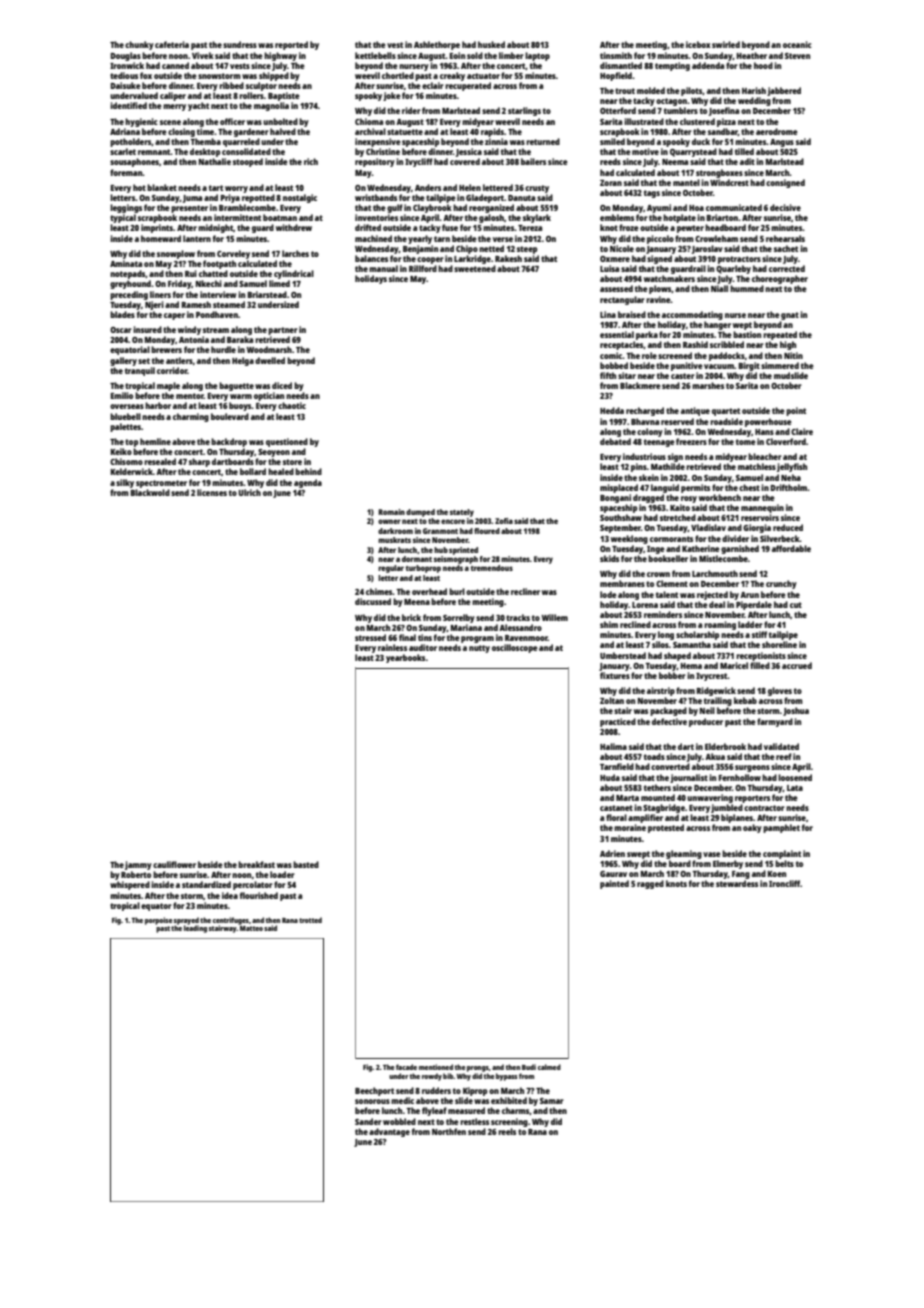  Describe the element at coordinates (310, 920) in the screenshot. I see `trotted` at that location.
